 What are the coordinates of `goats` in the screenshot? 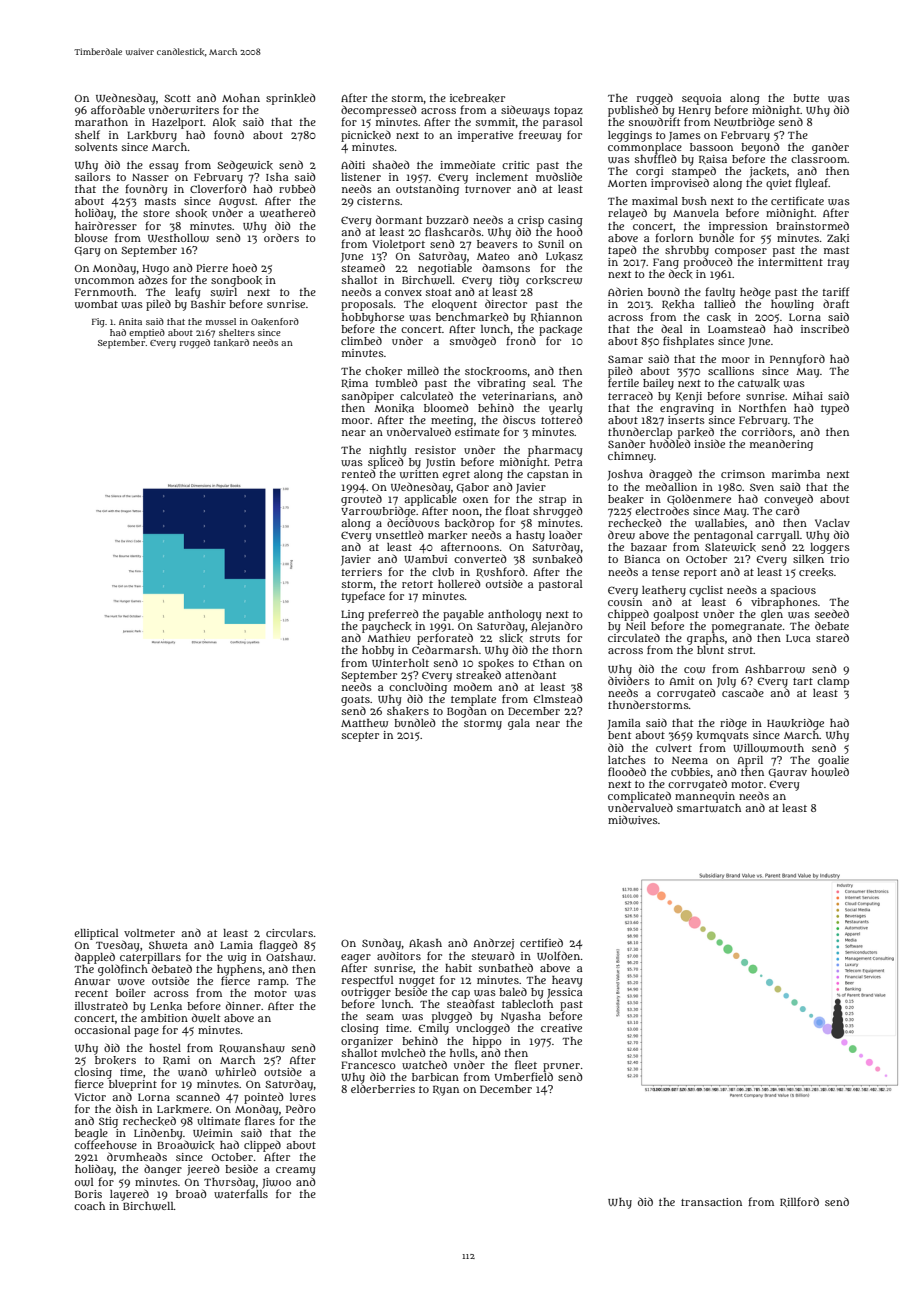 It's located at (355, 701).
